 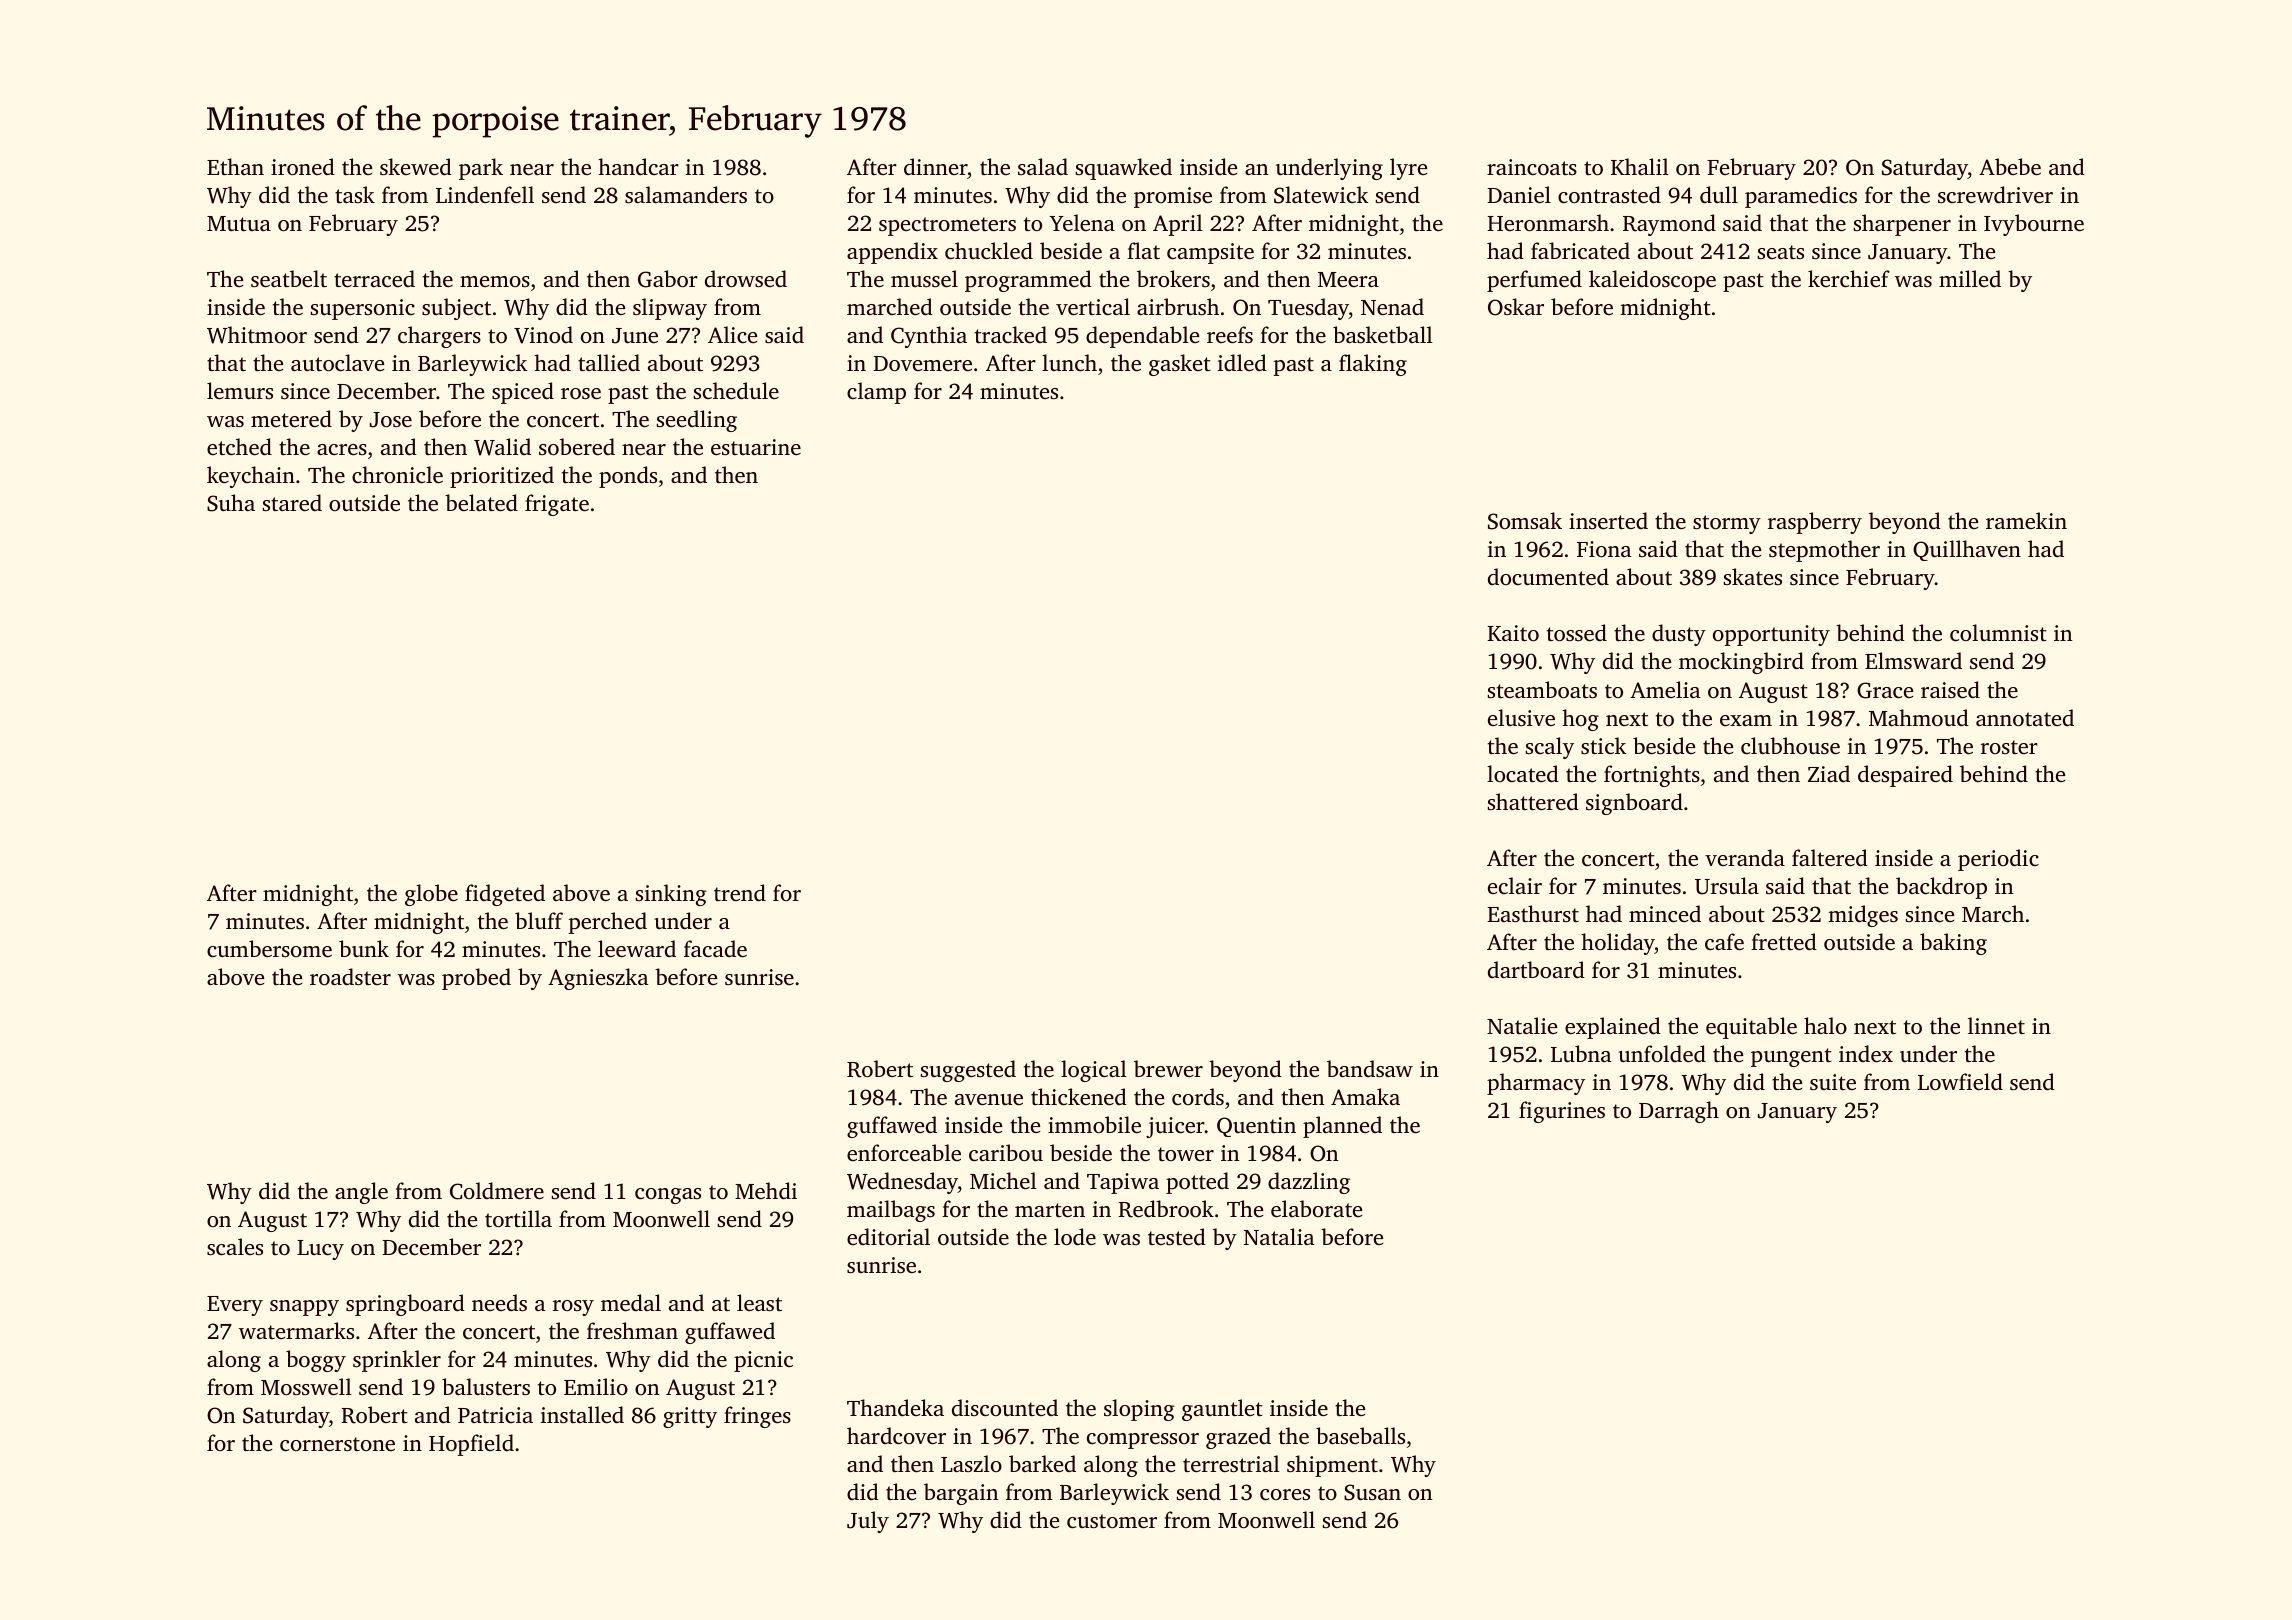 What do you see at coordinates (431, 895) in the document?
I see `globe` at bounding box center [431, 895].
